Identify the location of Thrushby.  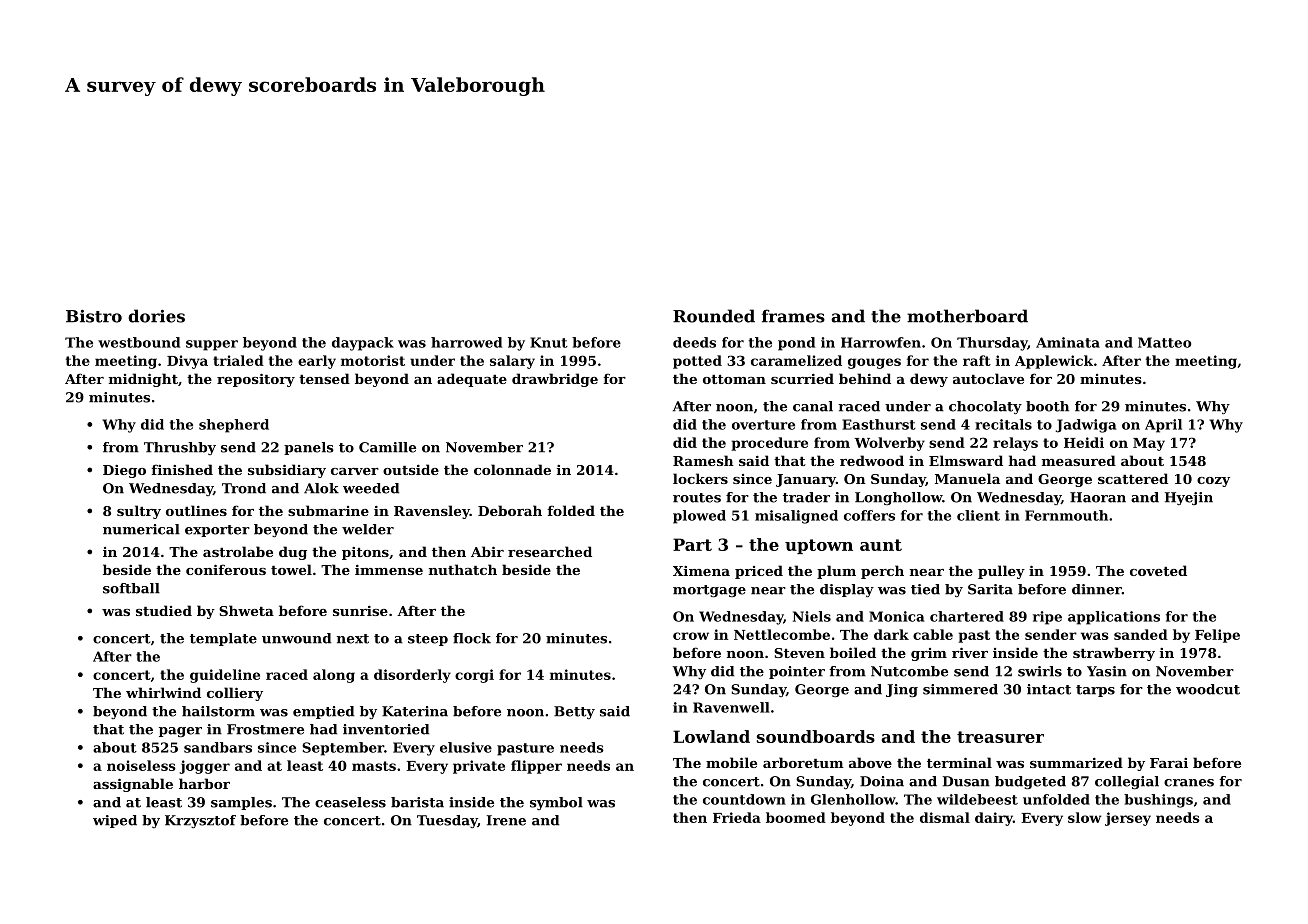
(180, 448).
